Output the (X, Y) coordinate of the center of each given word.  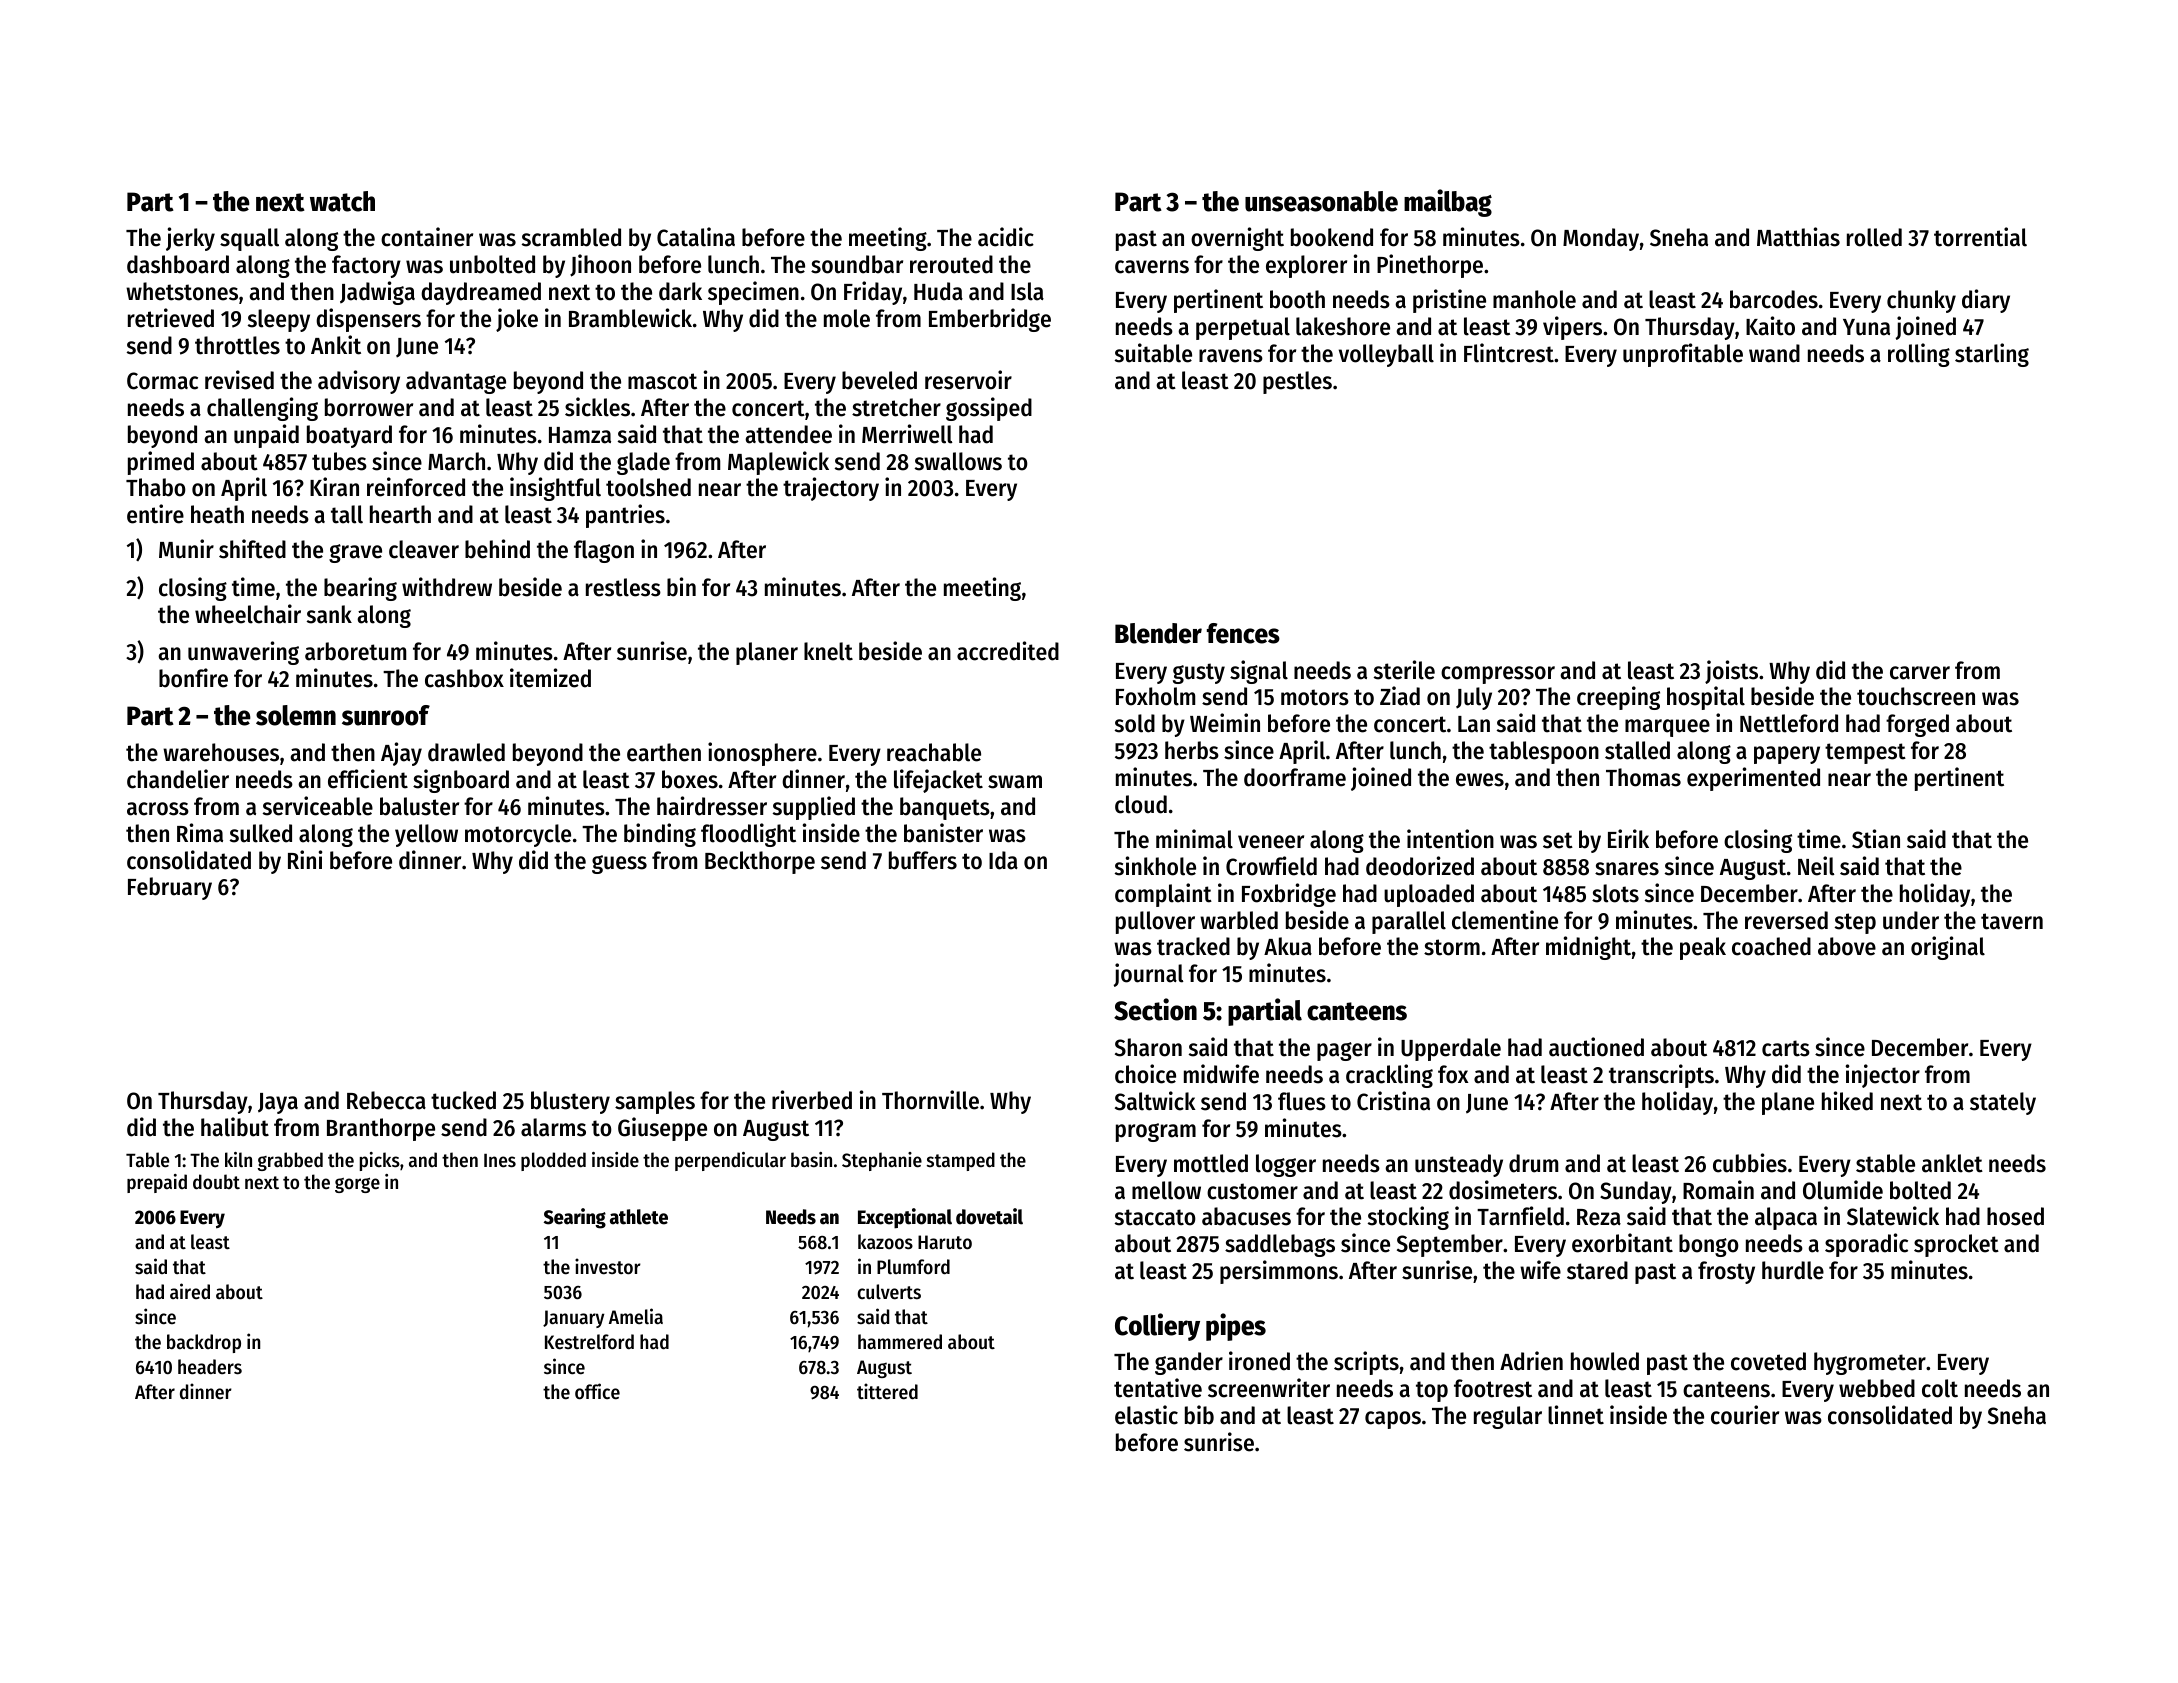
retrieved (171, 318)
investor (608, 1266)
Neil (1816, 866)
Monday (1601, 239)
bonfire (193, 678)
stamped (961, 1161)
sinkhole (1155, 866)
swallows (958, 461)
